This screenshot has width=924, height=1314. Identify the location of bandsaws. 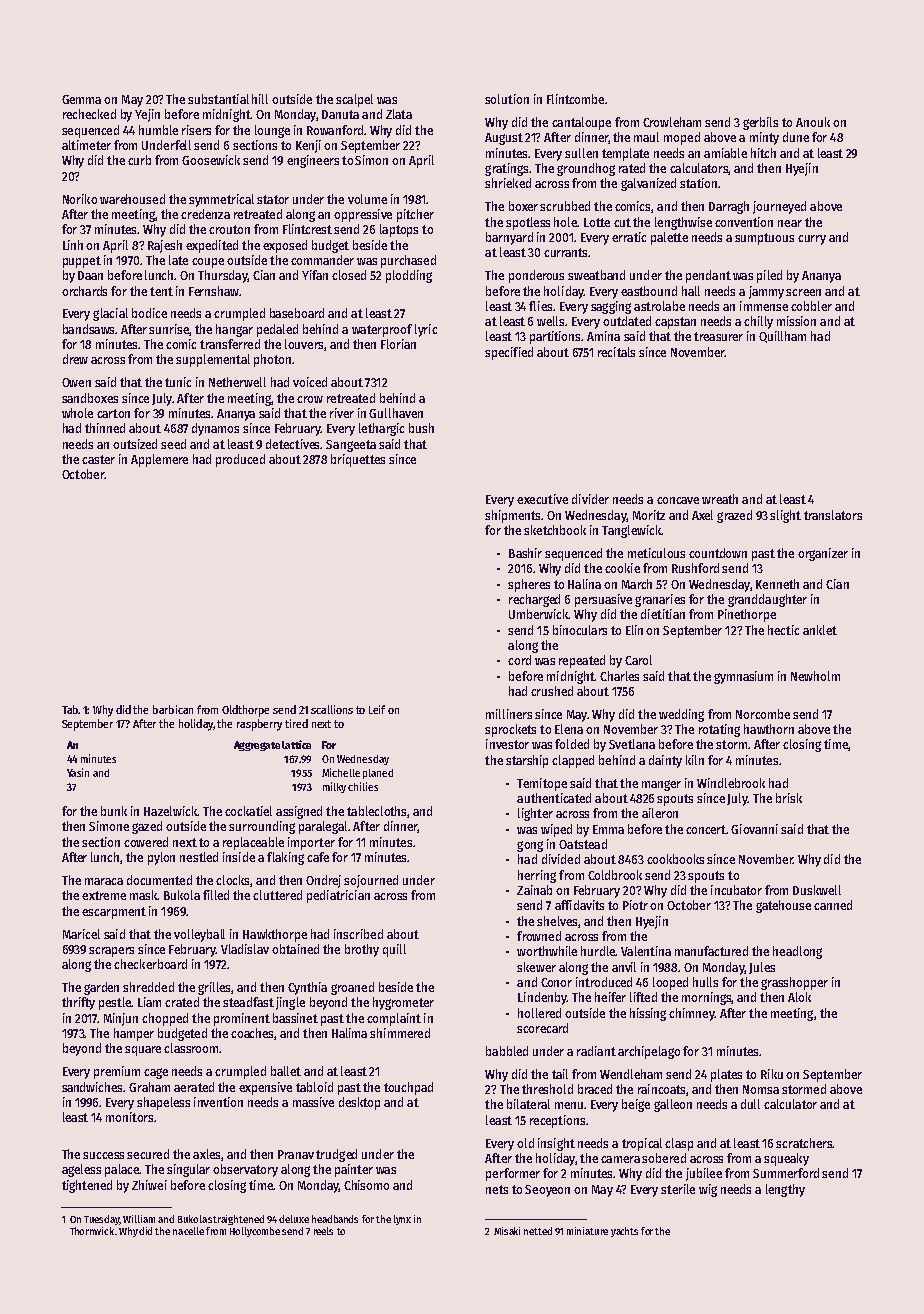
(88, 329).
